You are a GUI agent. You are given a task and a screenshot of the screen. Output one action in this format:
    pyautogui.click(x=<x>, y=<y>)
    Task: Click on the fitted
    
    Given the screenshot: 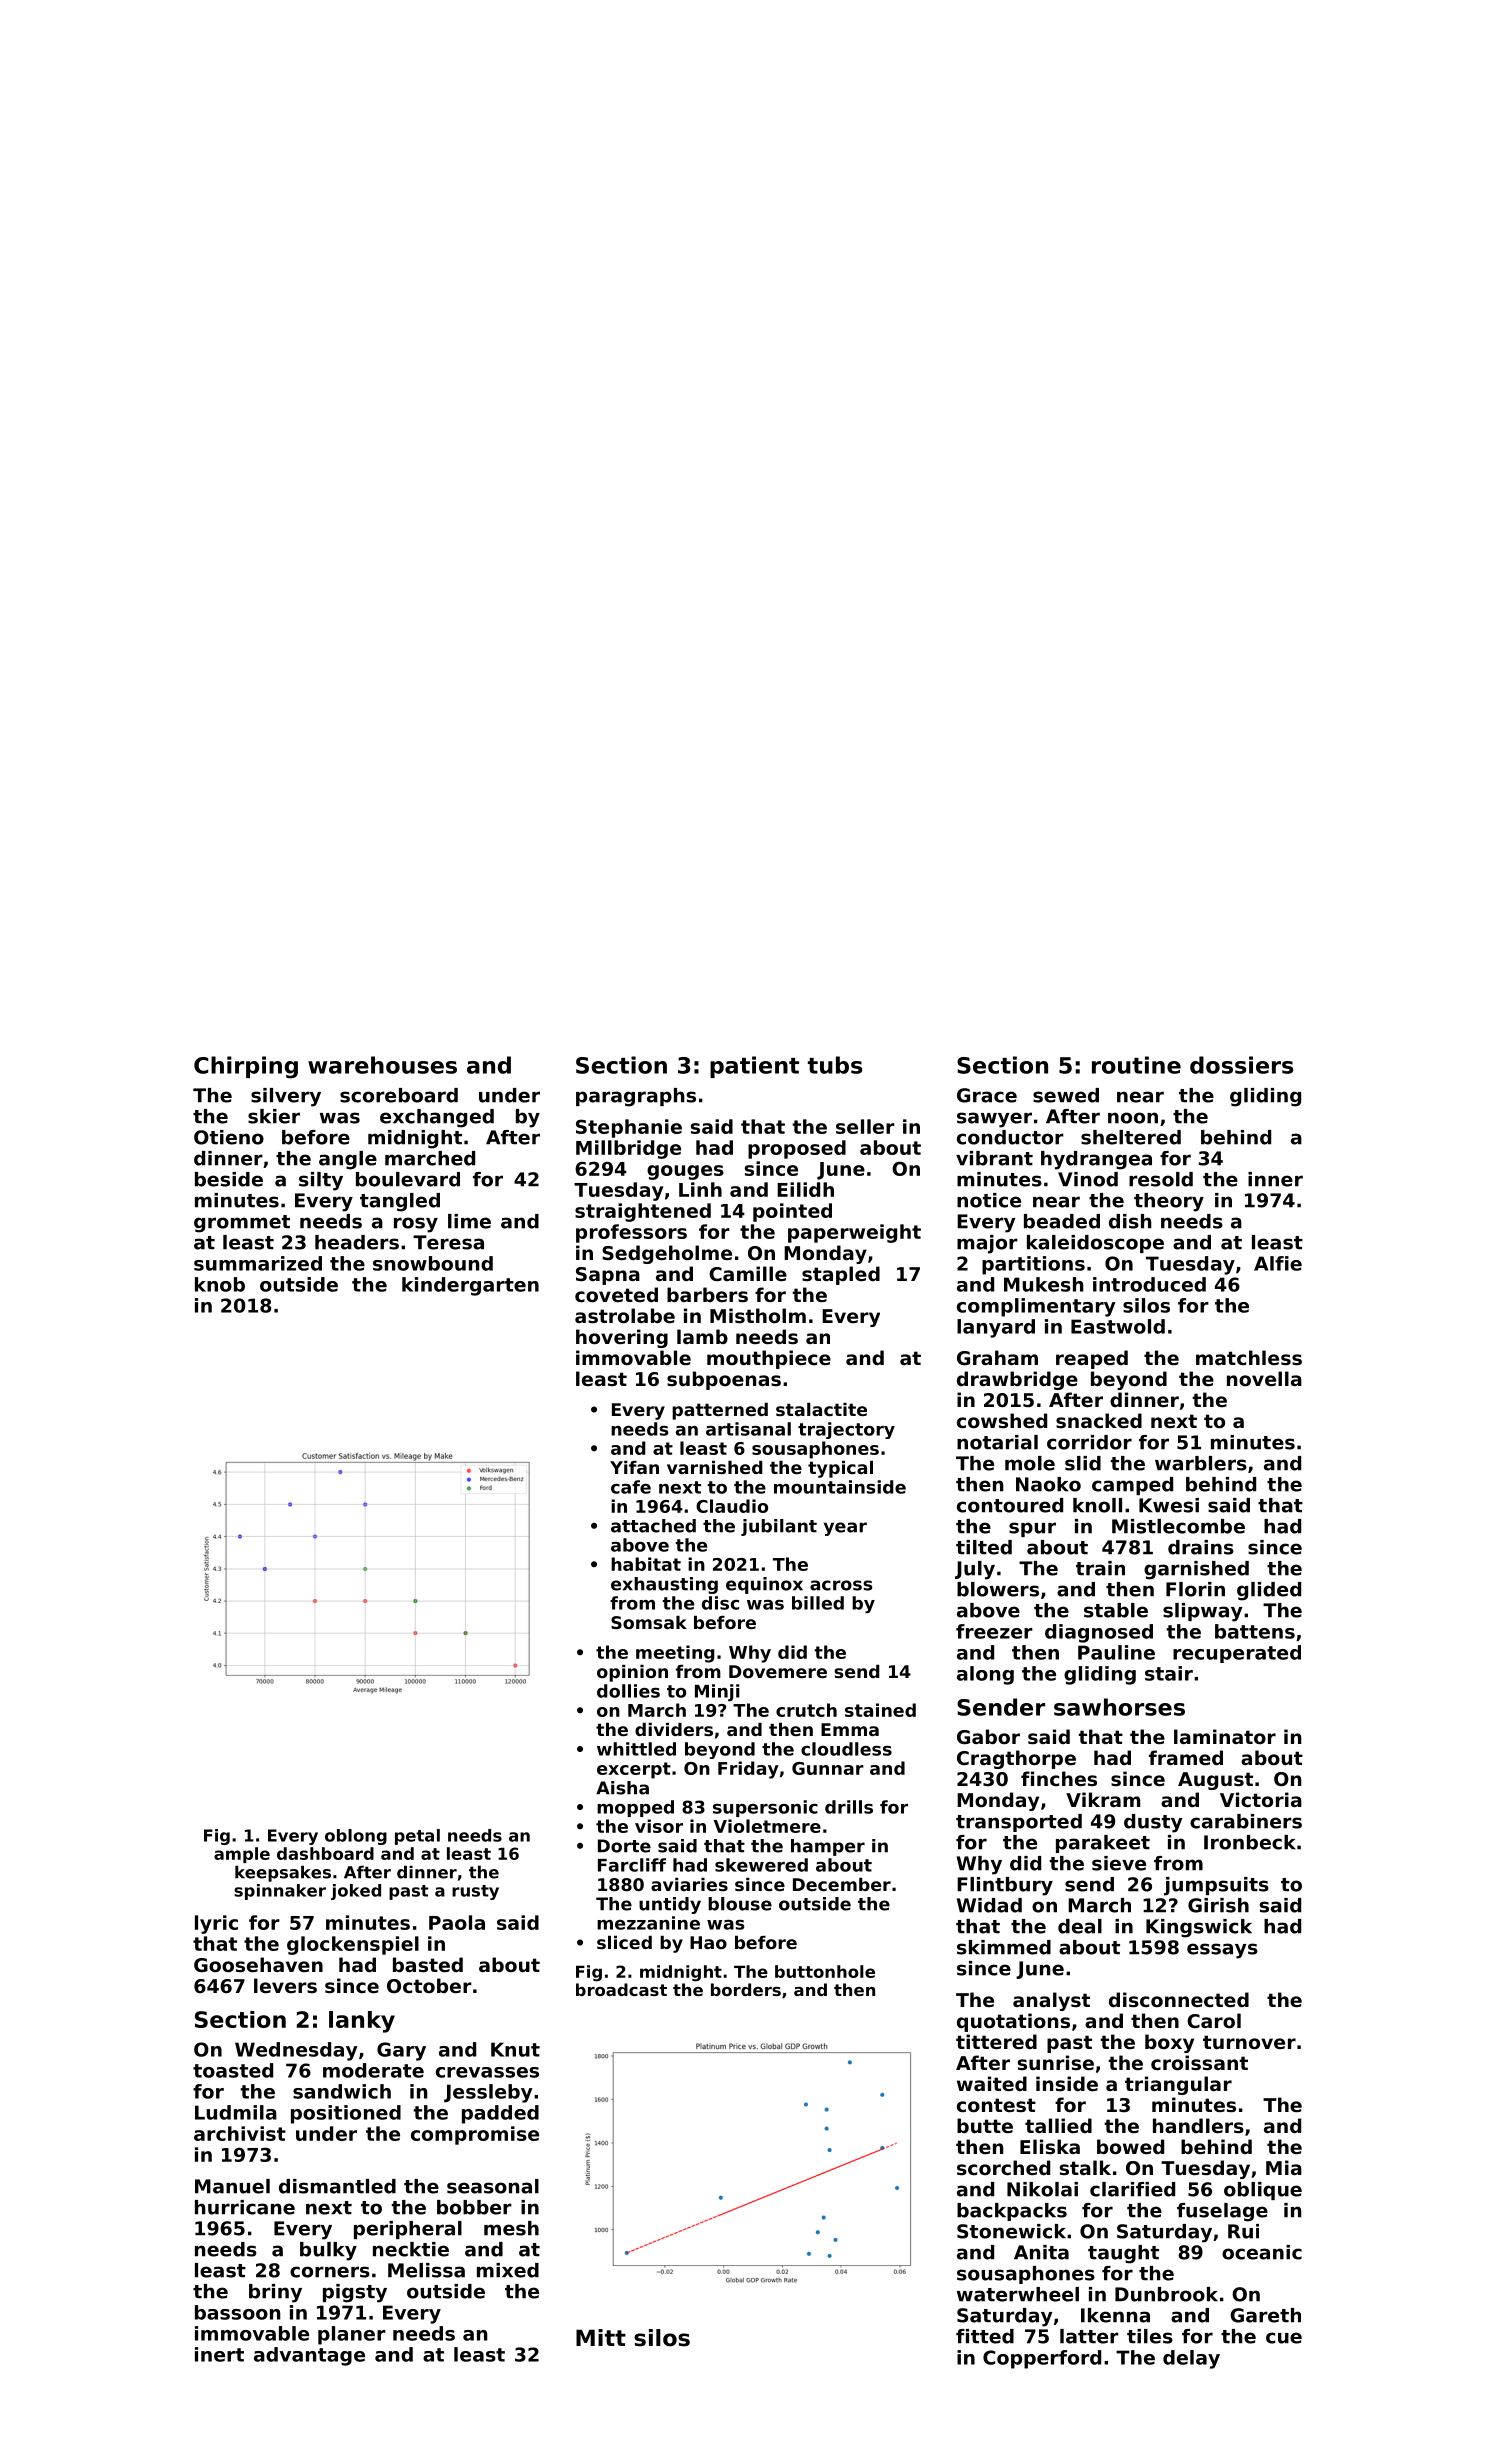 What is the action you would take?
    pyautogui.click(x=985, y=2336)
